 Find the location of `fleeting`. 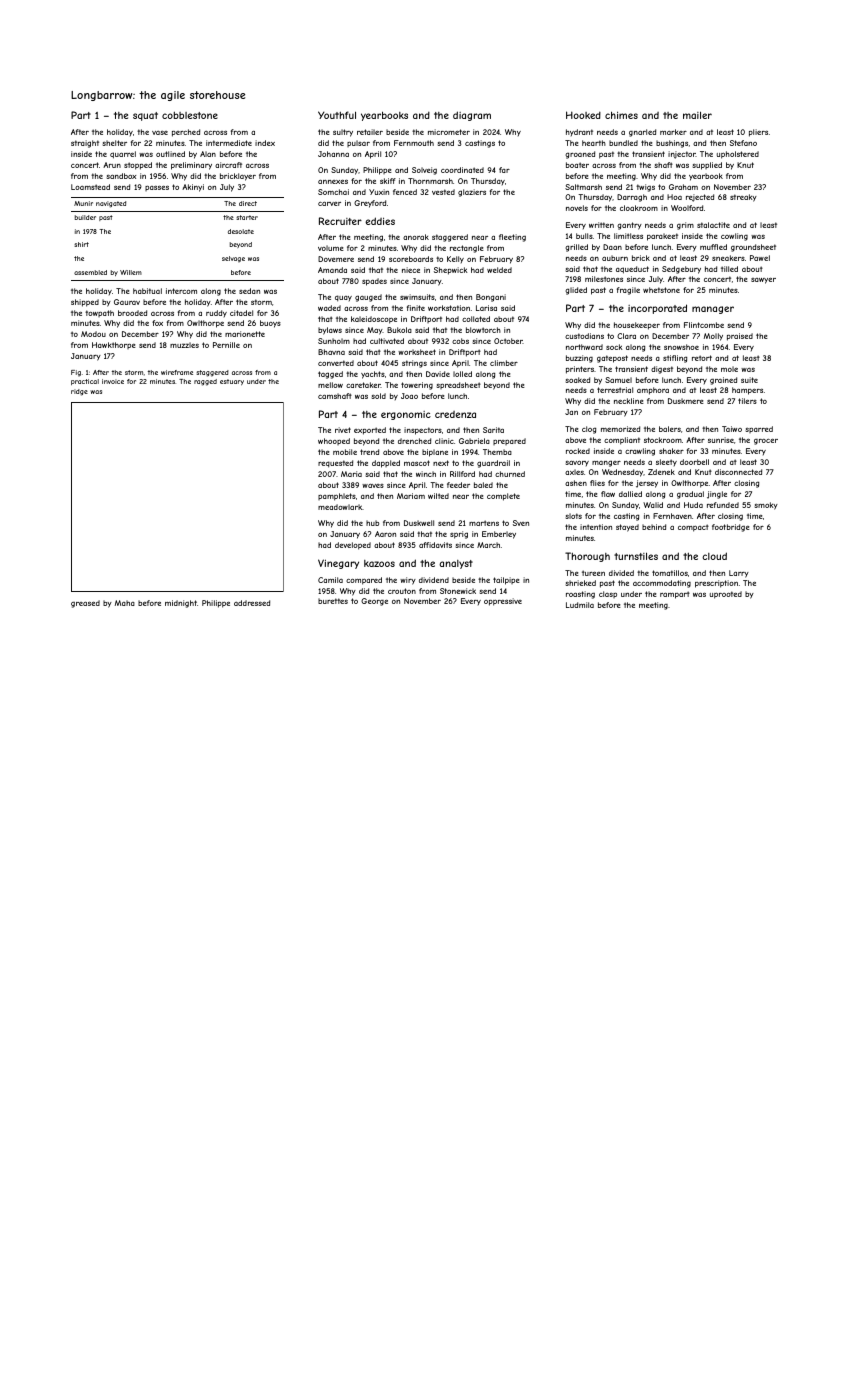

fleeting is located at coordinates (512, 238).
